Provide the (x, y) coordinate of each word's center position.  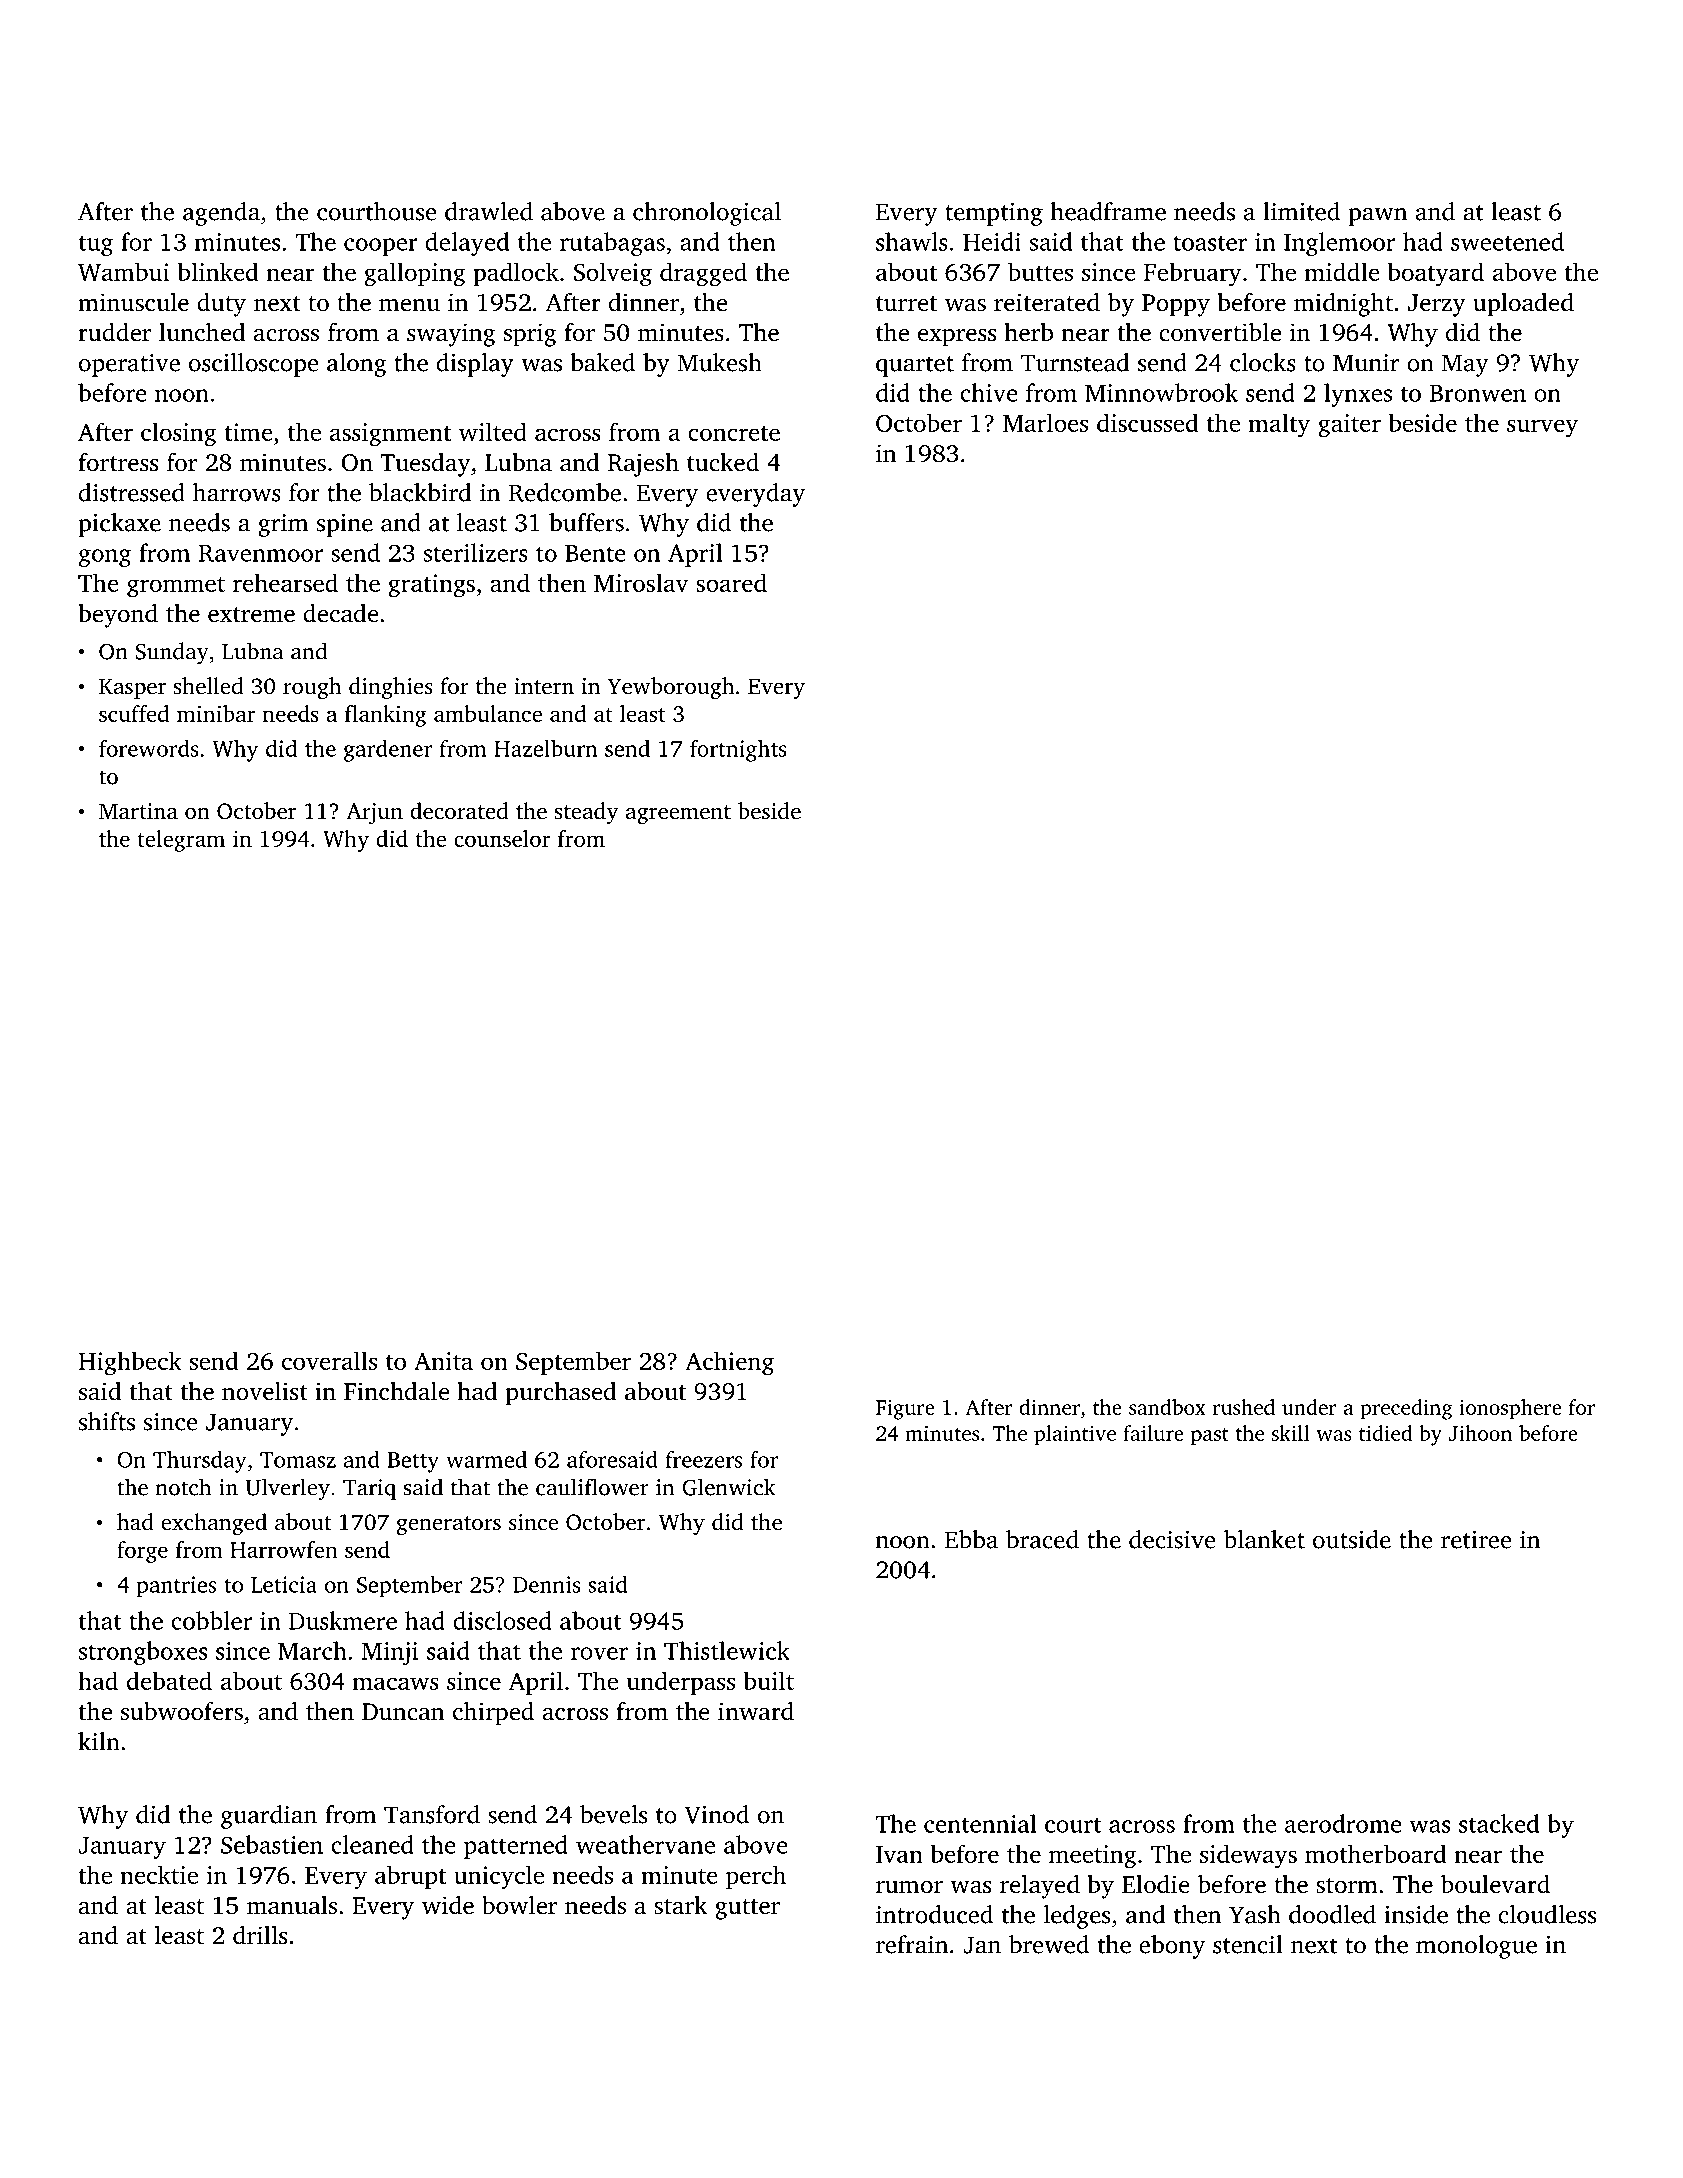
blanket (1264, 1539)
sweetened (1507, 241)
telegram (181, 841)
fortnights (738, 751)
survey (1542, 428)
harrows (237, 492)
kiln (99, 1741)
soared (731, 582)
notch (183, 1487)
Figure (905, 1410)
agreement (678, 814)
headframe (1108, 211)
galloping (414, 274)
